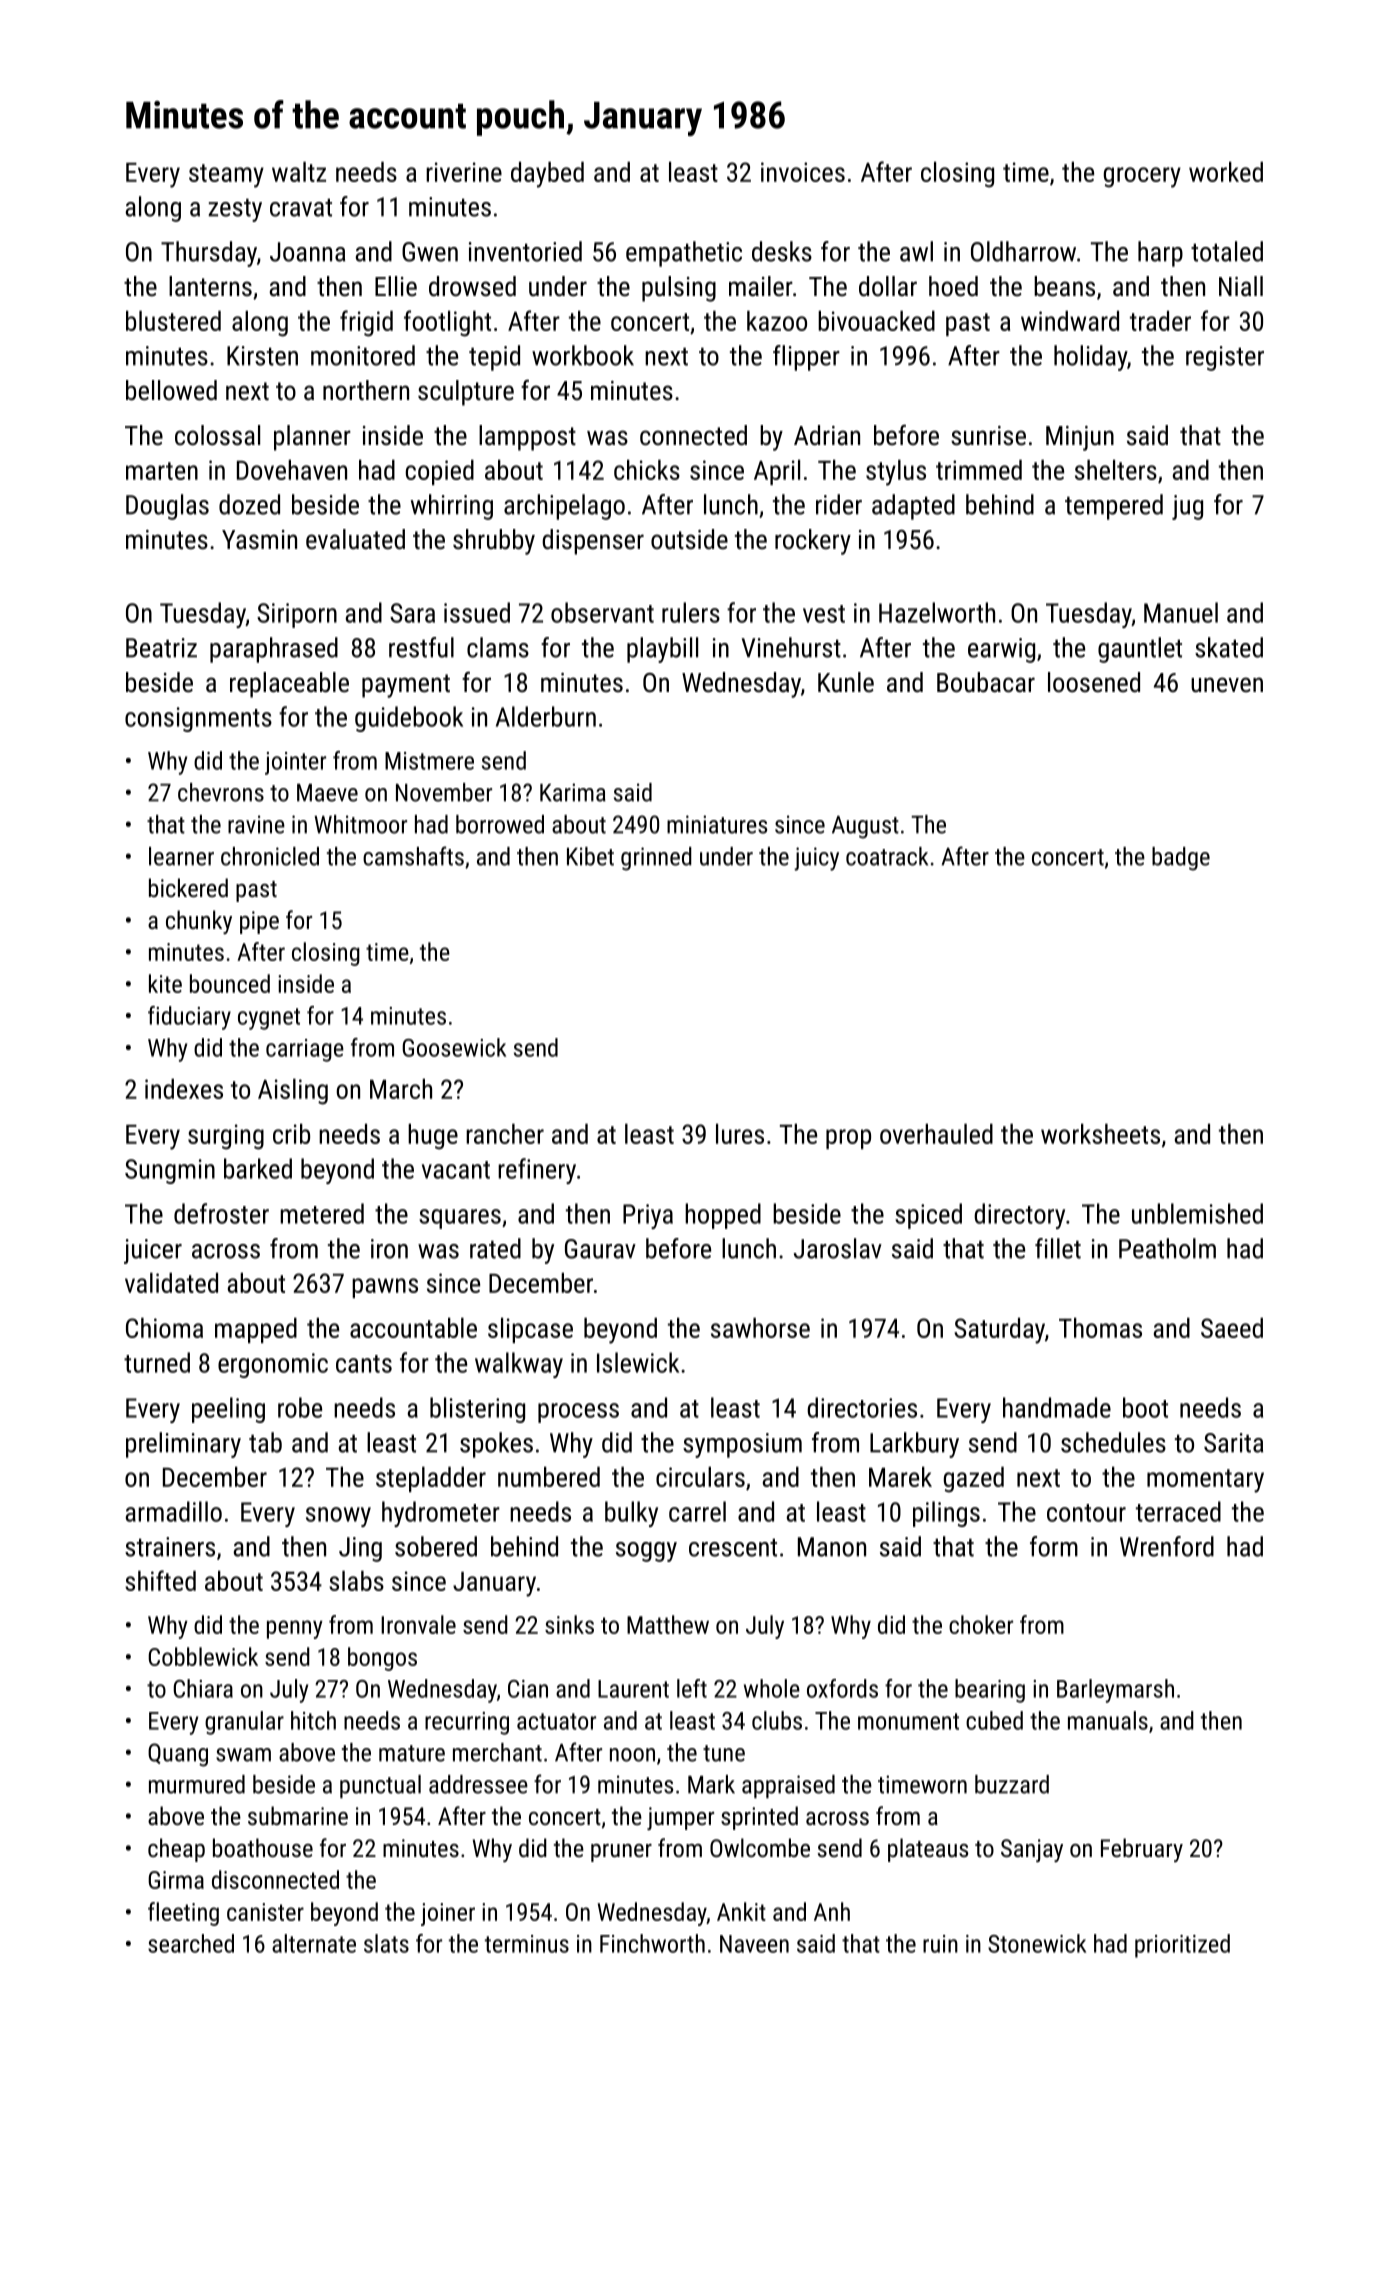  Describe the element at coordinates (1054, 1546) in the screenshot. I see `form` at that location.
